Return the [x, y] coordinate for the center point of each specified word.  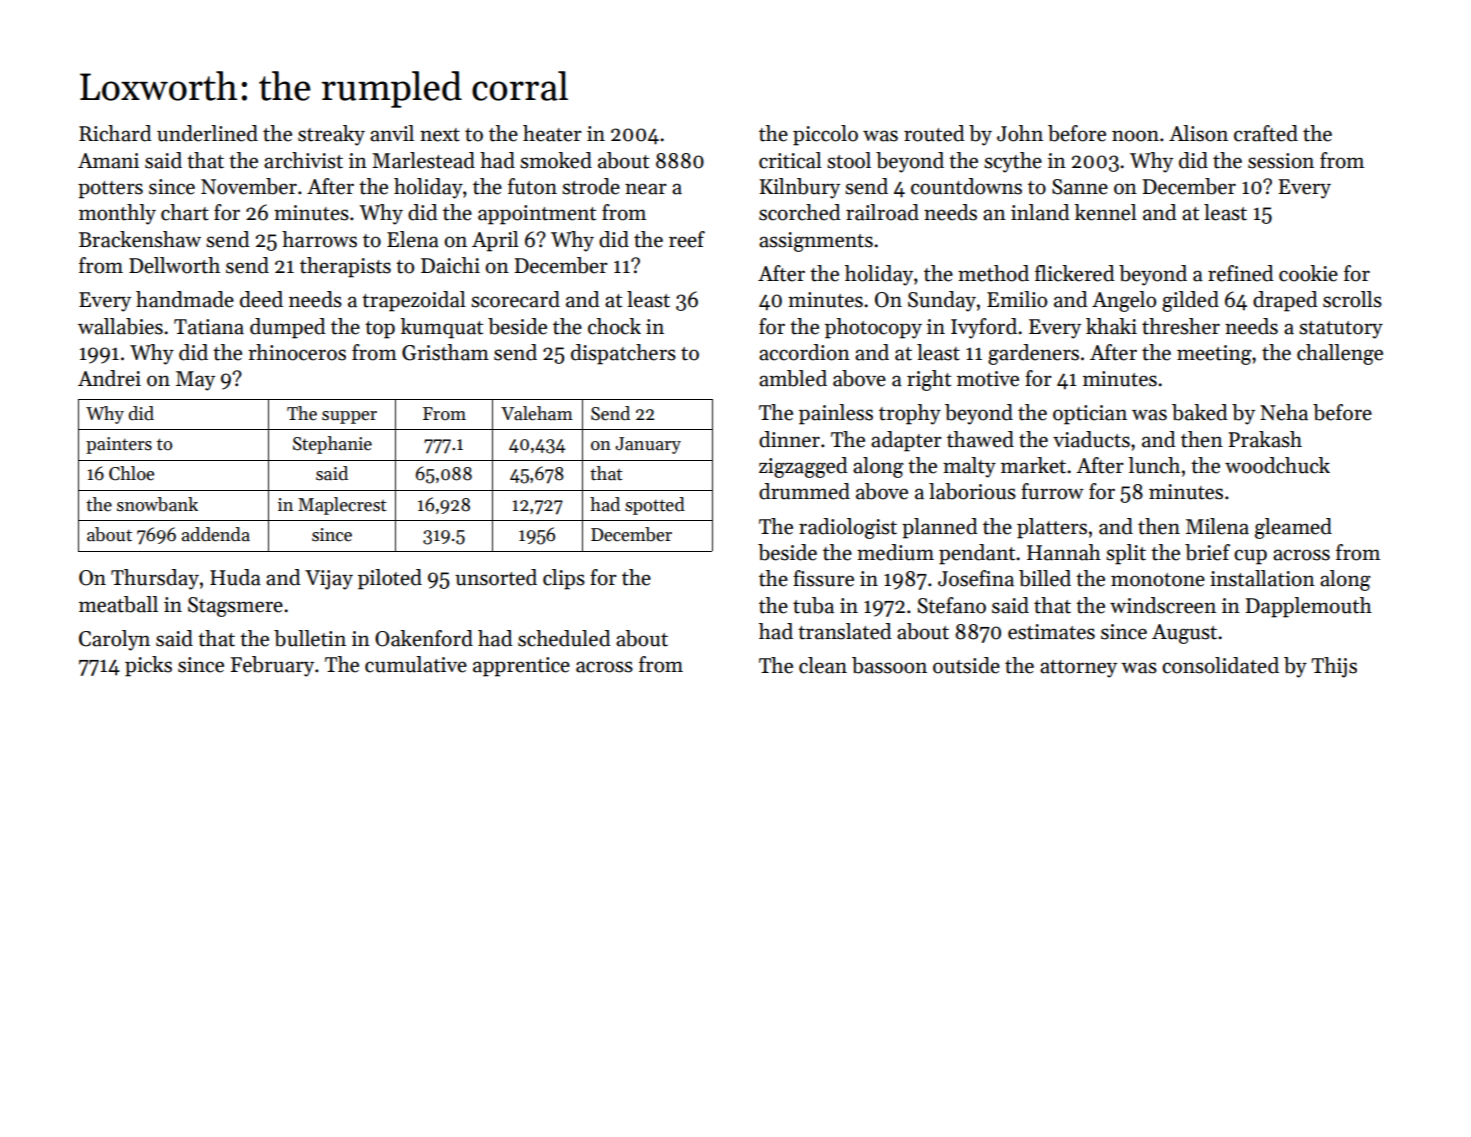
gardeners [1033, 354]
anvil [392, 133]
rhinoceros [297, 352]
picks [148, 666]
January [648, 445]
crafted [1266, 133]
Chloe [131, 473]
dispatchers [623, 354]
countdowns [966, 186]
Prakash [1265, 439]
